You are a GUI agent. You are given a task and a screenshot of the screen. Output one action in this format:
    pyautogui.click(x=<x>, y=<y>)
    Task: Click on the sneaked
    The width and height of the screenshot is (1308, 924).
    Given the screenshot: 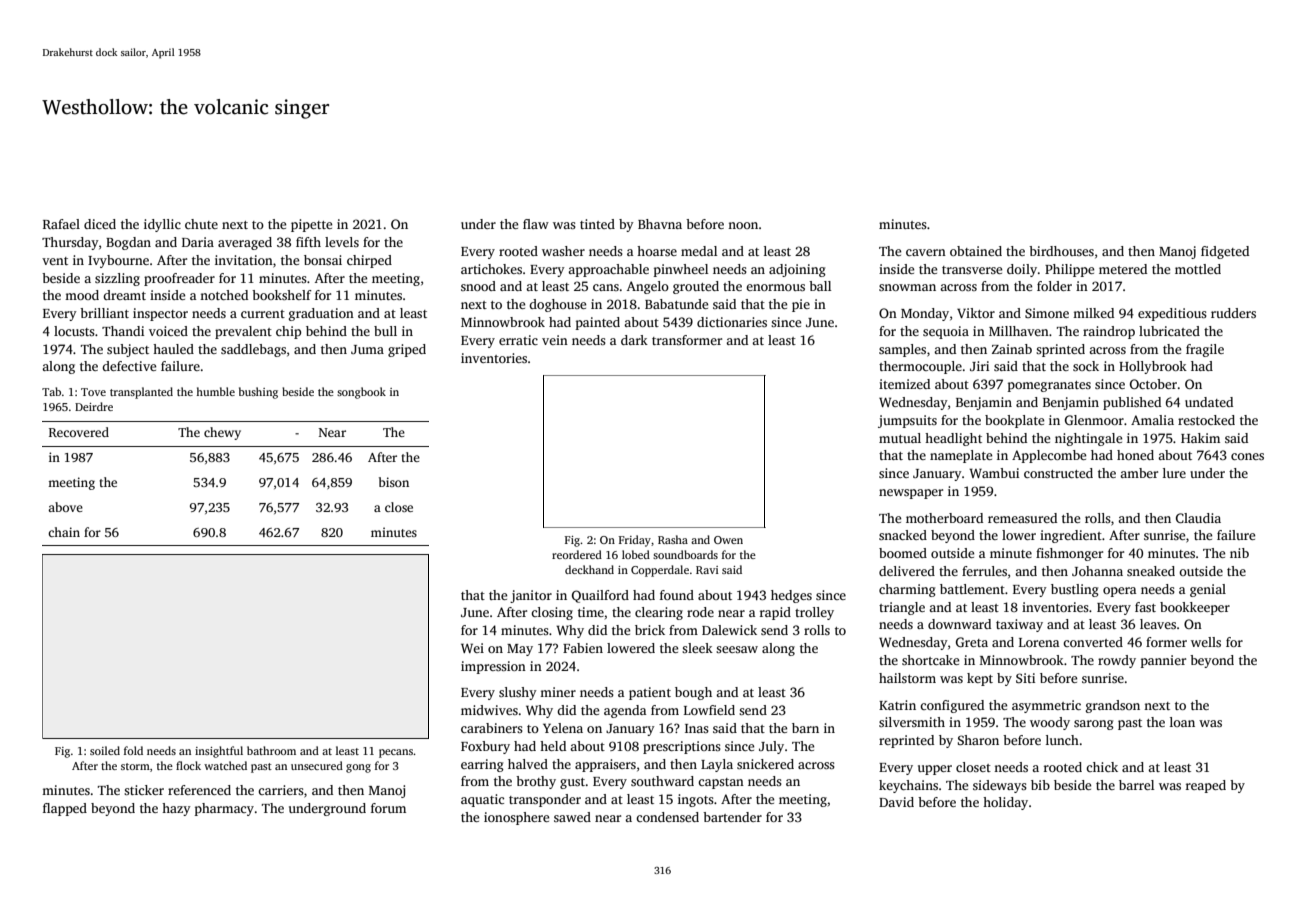 What is the action you would take?
    pyautogui.click(x=1151, y=571)
